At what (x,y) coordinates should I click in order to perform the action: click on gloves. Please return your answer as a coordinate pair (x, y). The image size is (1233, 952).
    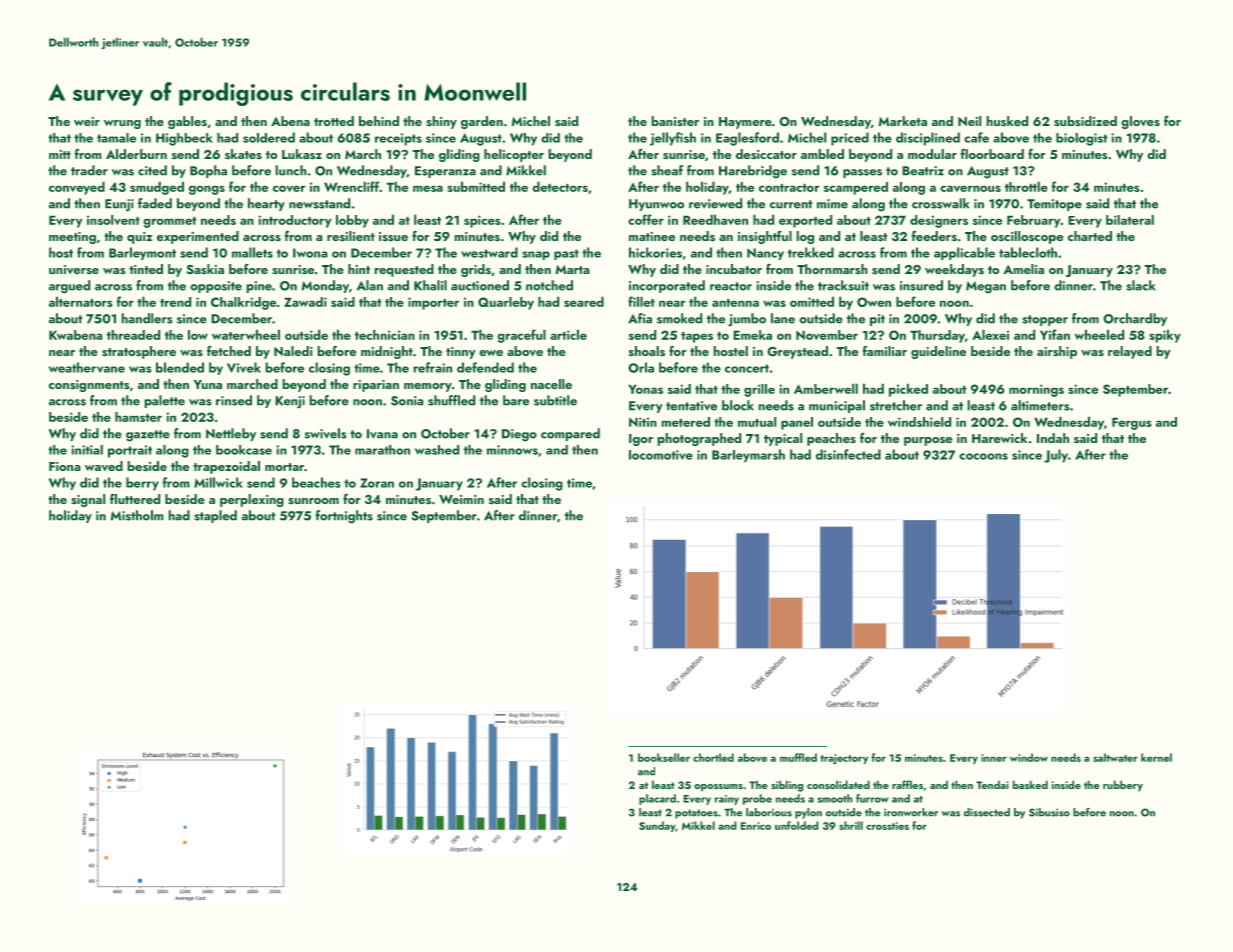
    Looking at the image, I should click on (1140, 122).
